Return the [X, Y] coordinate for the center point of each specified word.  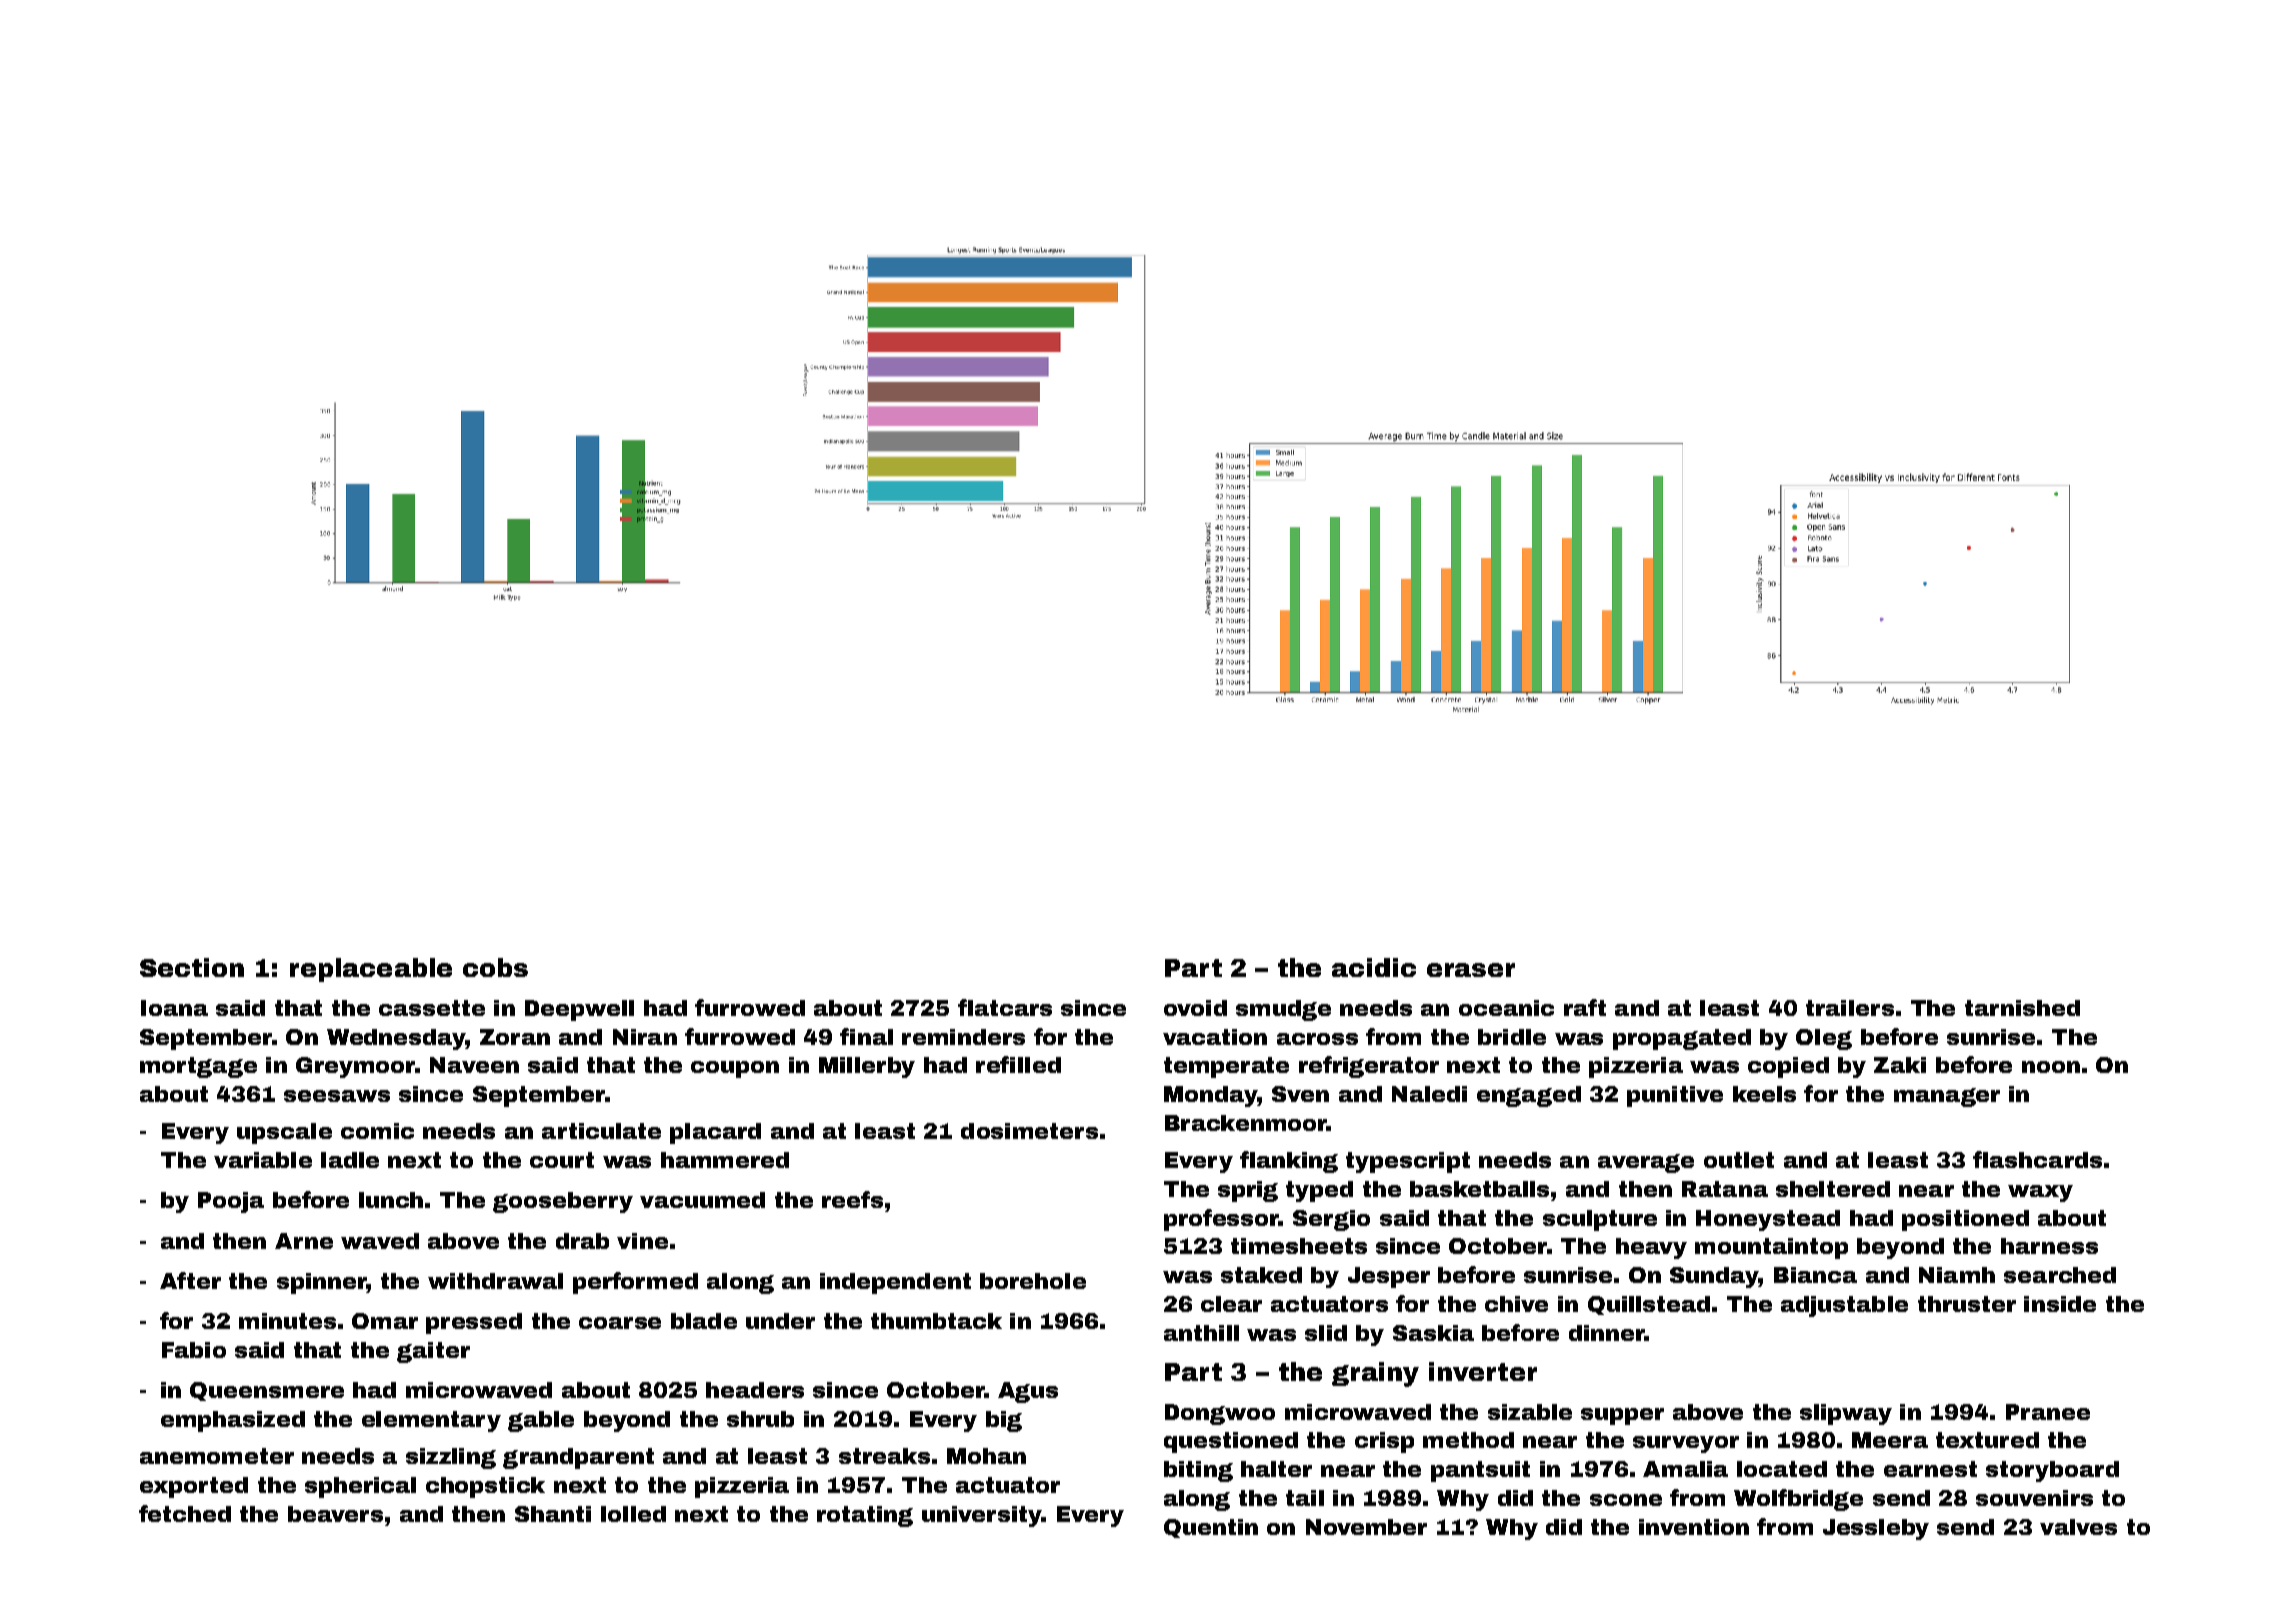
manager [1947, 1097]
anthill [1201, 1333]
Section [192, 967]
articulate [601, 1131]
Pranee [2048, 1412]
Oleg [1824, 1039]
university [982, 1516]
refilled [1018, 1064]
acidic [1374, 967]
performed [635, 1283]
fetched [185, 1513]
